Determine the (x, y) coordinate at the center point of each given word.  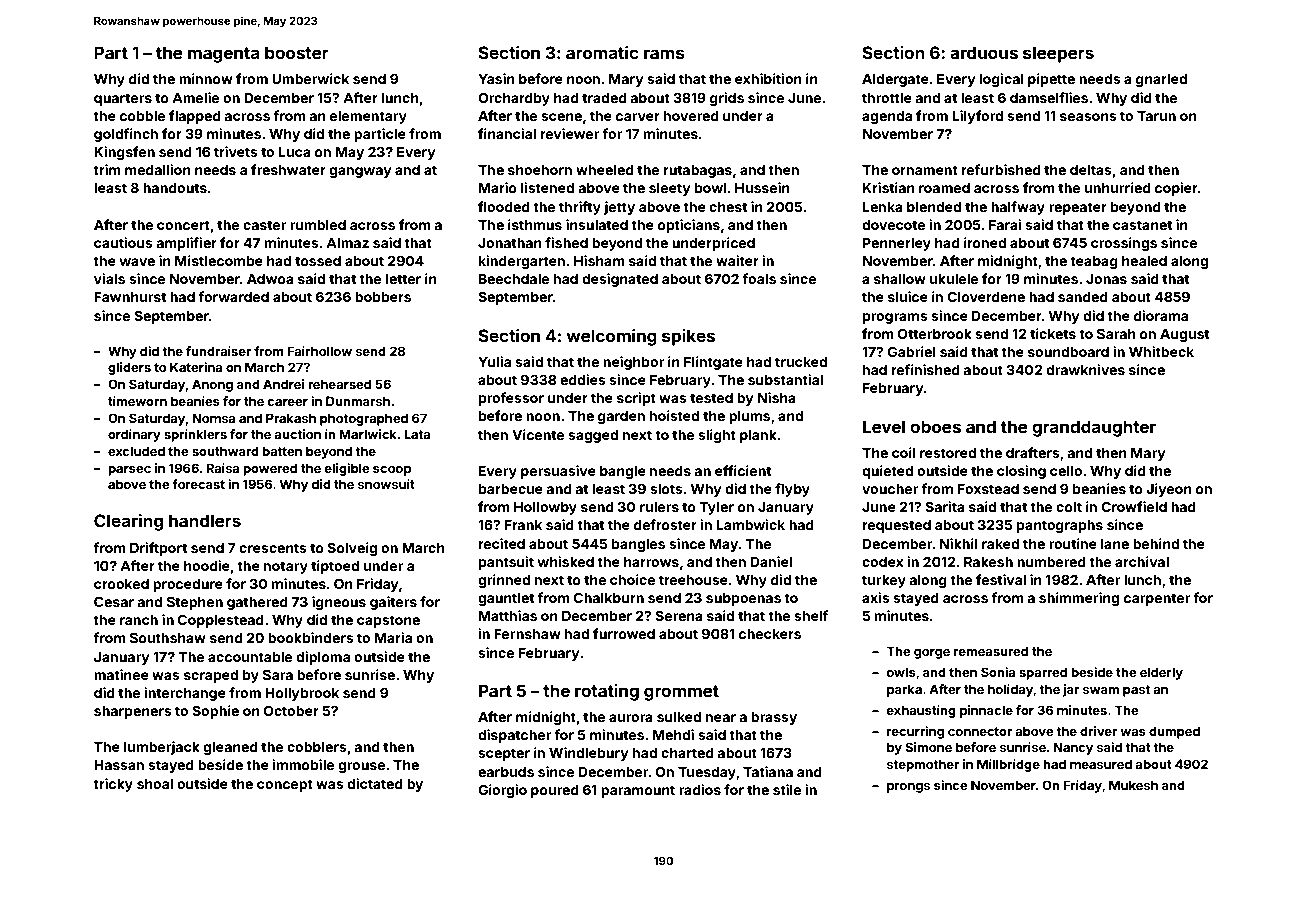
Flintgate (713, 363)
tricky (113, 785)
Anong (212, 385)
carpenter (1157, 599)
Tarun (1156, 116)
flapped (195, 117)
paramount (638, 791)
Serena (679, 615)
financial (507, 133)
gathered (257, 603)
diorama (1161, 315)
